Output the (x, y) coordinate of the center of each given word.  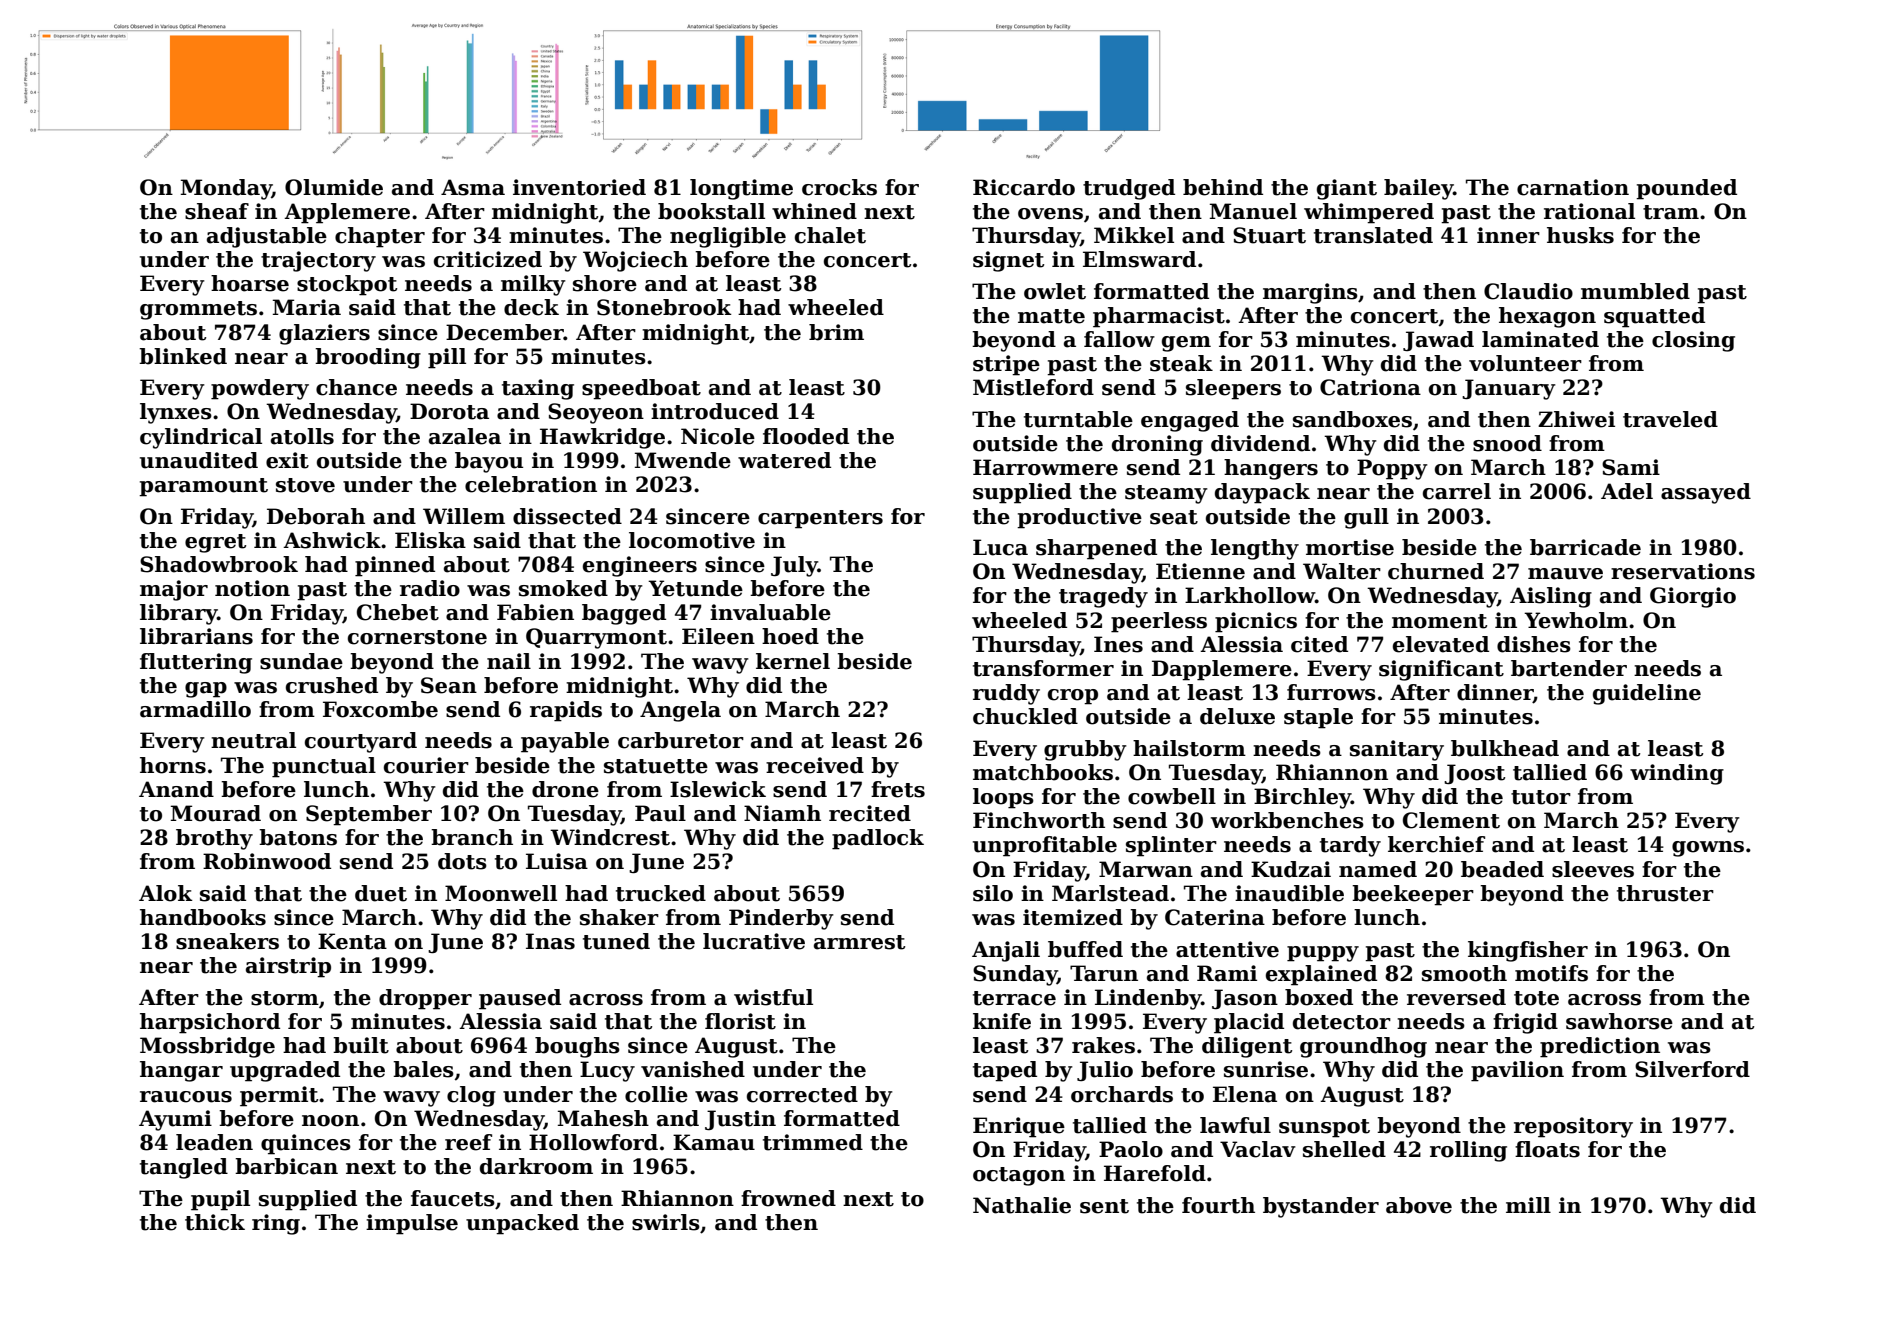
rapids (566, 711)
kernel (793, 661)
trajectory (318, 261)
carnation (1573, 187)
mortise (1350, 547)
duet (381, 893)
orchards (1122, 1094)
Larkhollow (1250, 595)
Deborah (316, 516)
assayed (1706, 493)
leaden (214, 1142)
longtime (741, 189)
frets (898, 789)
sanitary (1397, 750)
